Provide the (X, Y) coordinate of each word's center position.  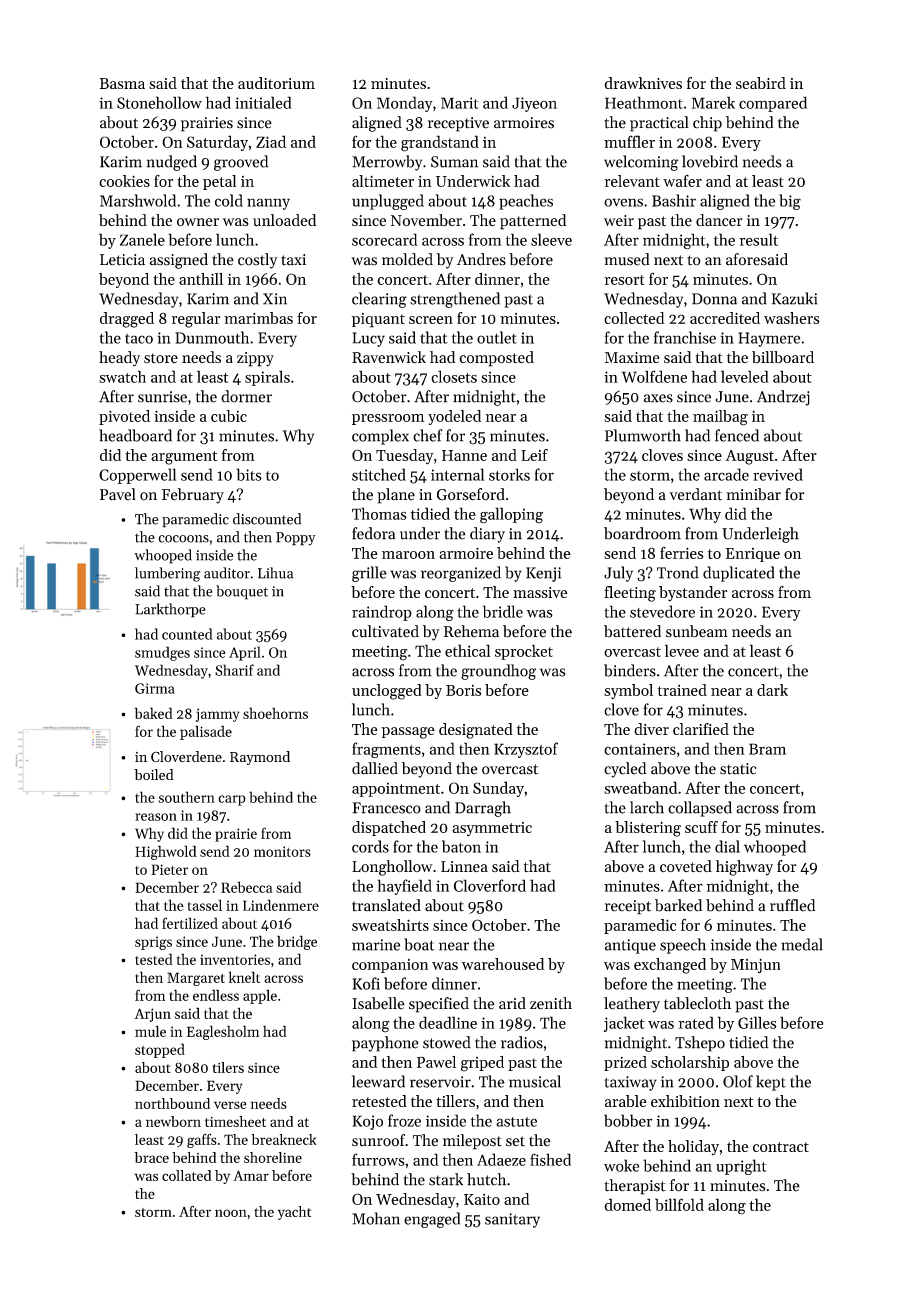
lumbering (167, 574)
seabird (761, 83)
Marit (460, 103)
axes (658, 398)
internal (457, 474)
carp (232, 800)
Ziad (271, 141)
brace (151, 1157)
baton (461, 846)
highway (744, 868)
